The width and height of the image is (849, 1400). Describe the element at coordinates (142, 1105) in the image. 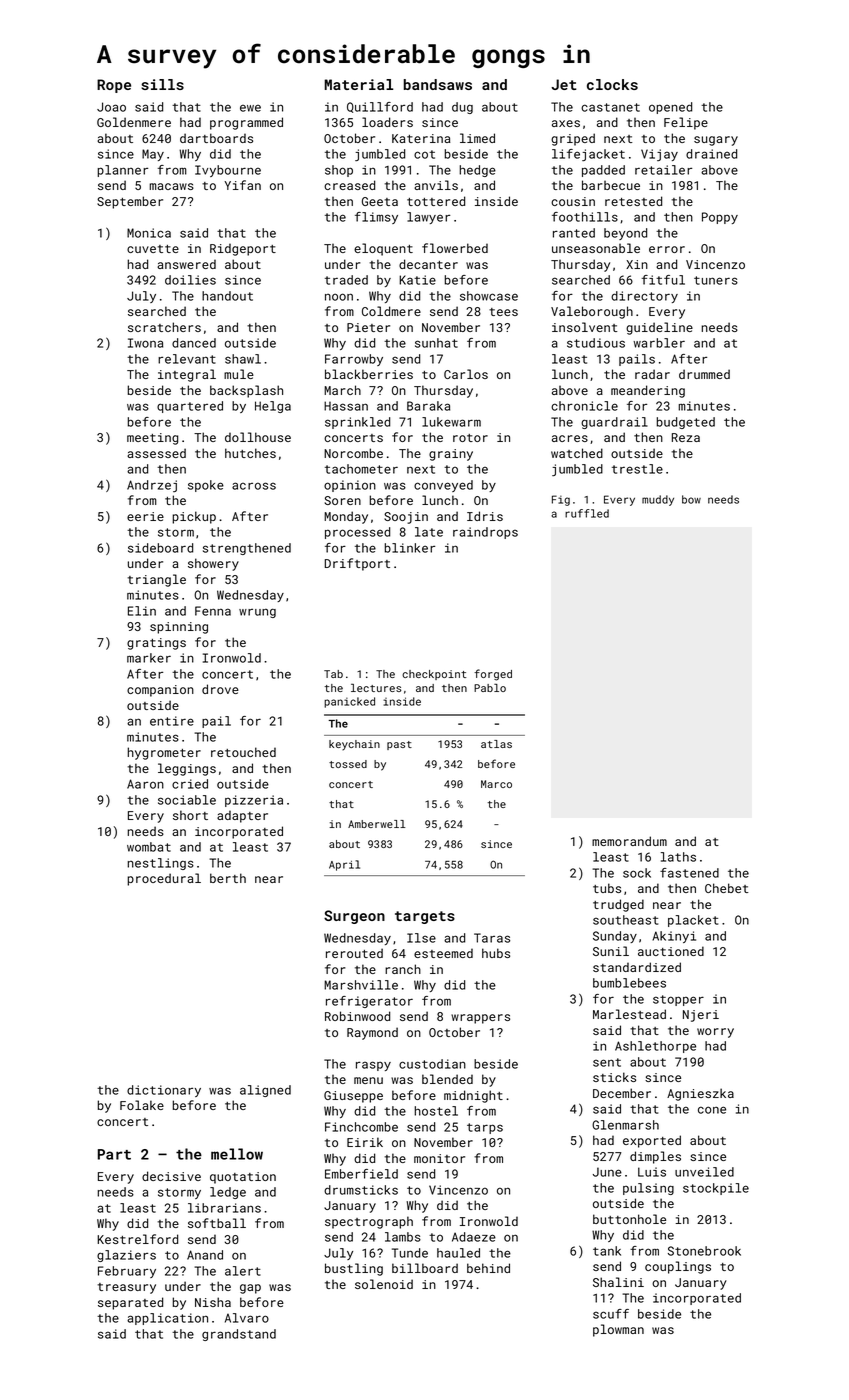

I see `Folake` at that location.
